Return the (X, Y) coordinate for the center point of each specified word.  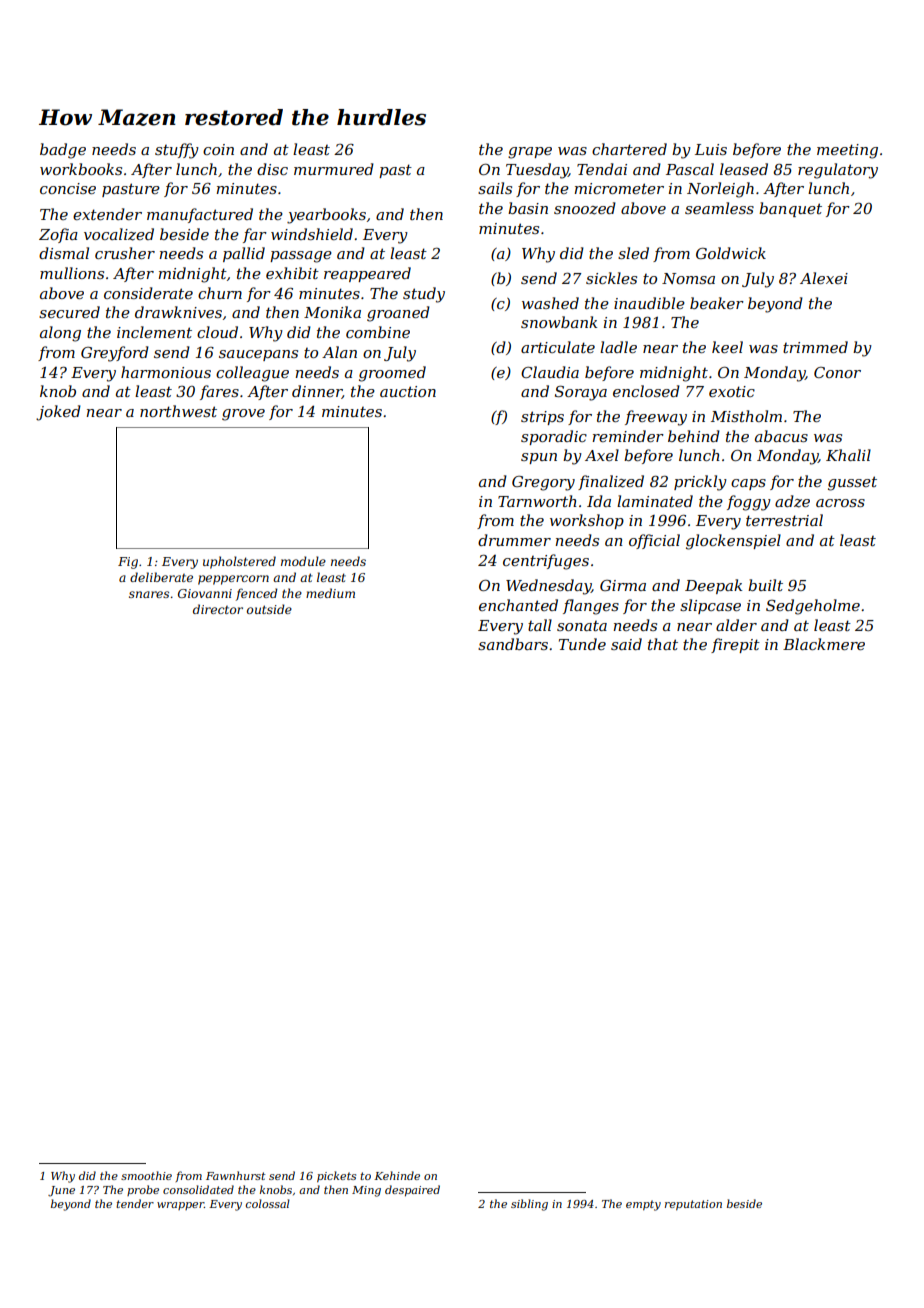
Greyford (115, 354)
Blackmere (824, 644)
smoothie (146, 1175)
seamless (719, 208)
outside (269, 609)
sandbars (513, 644)
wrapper (180, 1206)
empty (643, 1205)
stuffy (177, 151)
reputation (693, 1205)
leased (744, 169)
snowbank (559, 322)
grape (530, 153)
